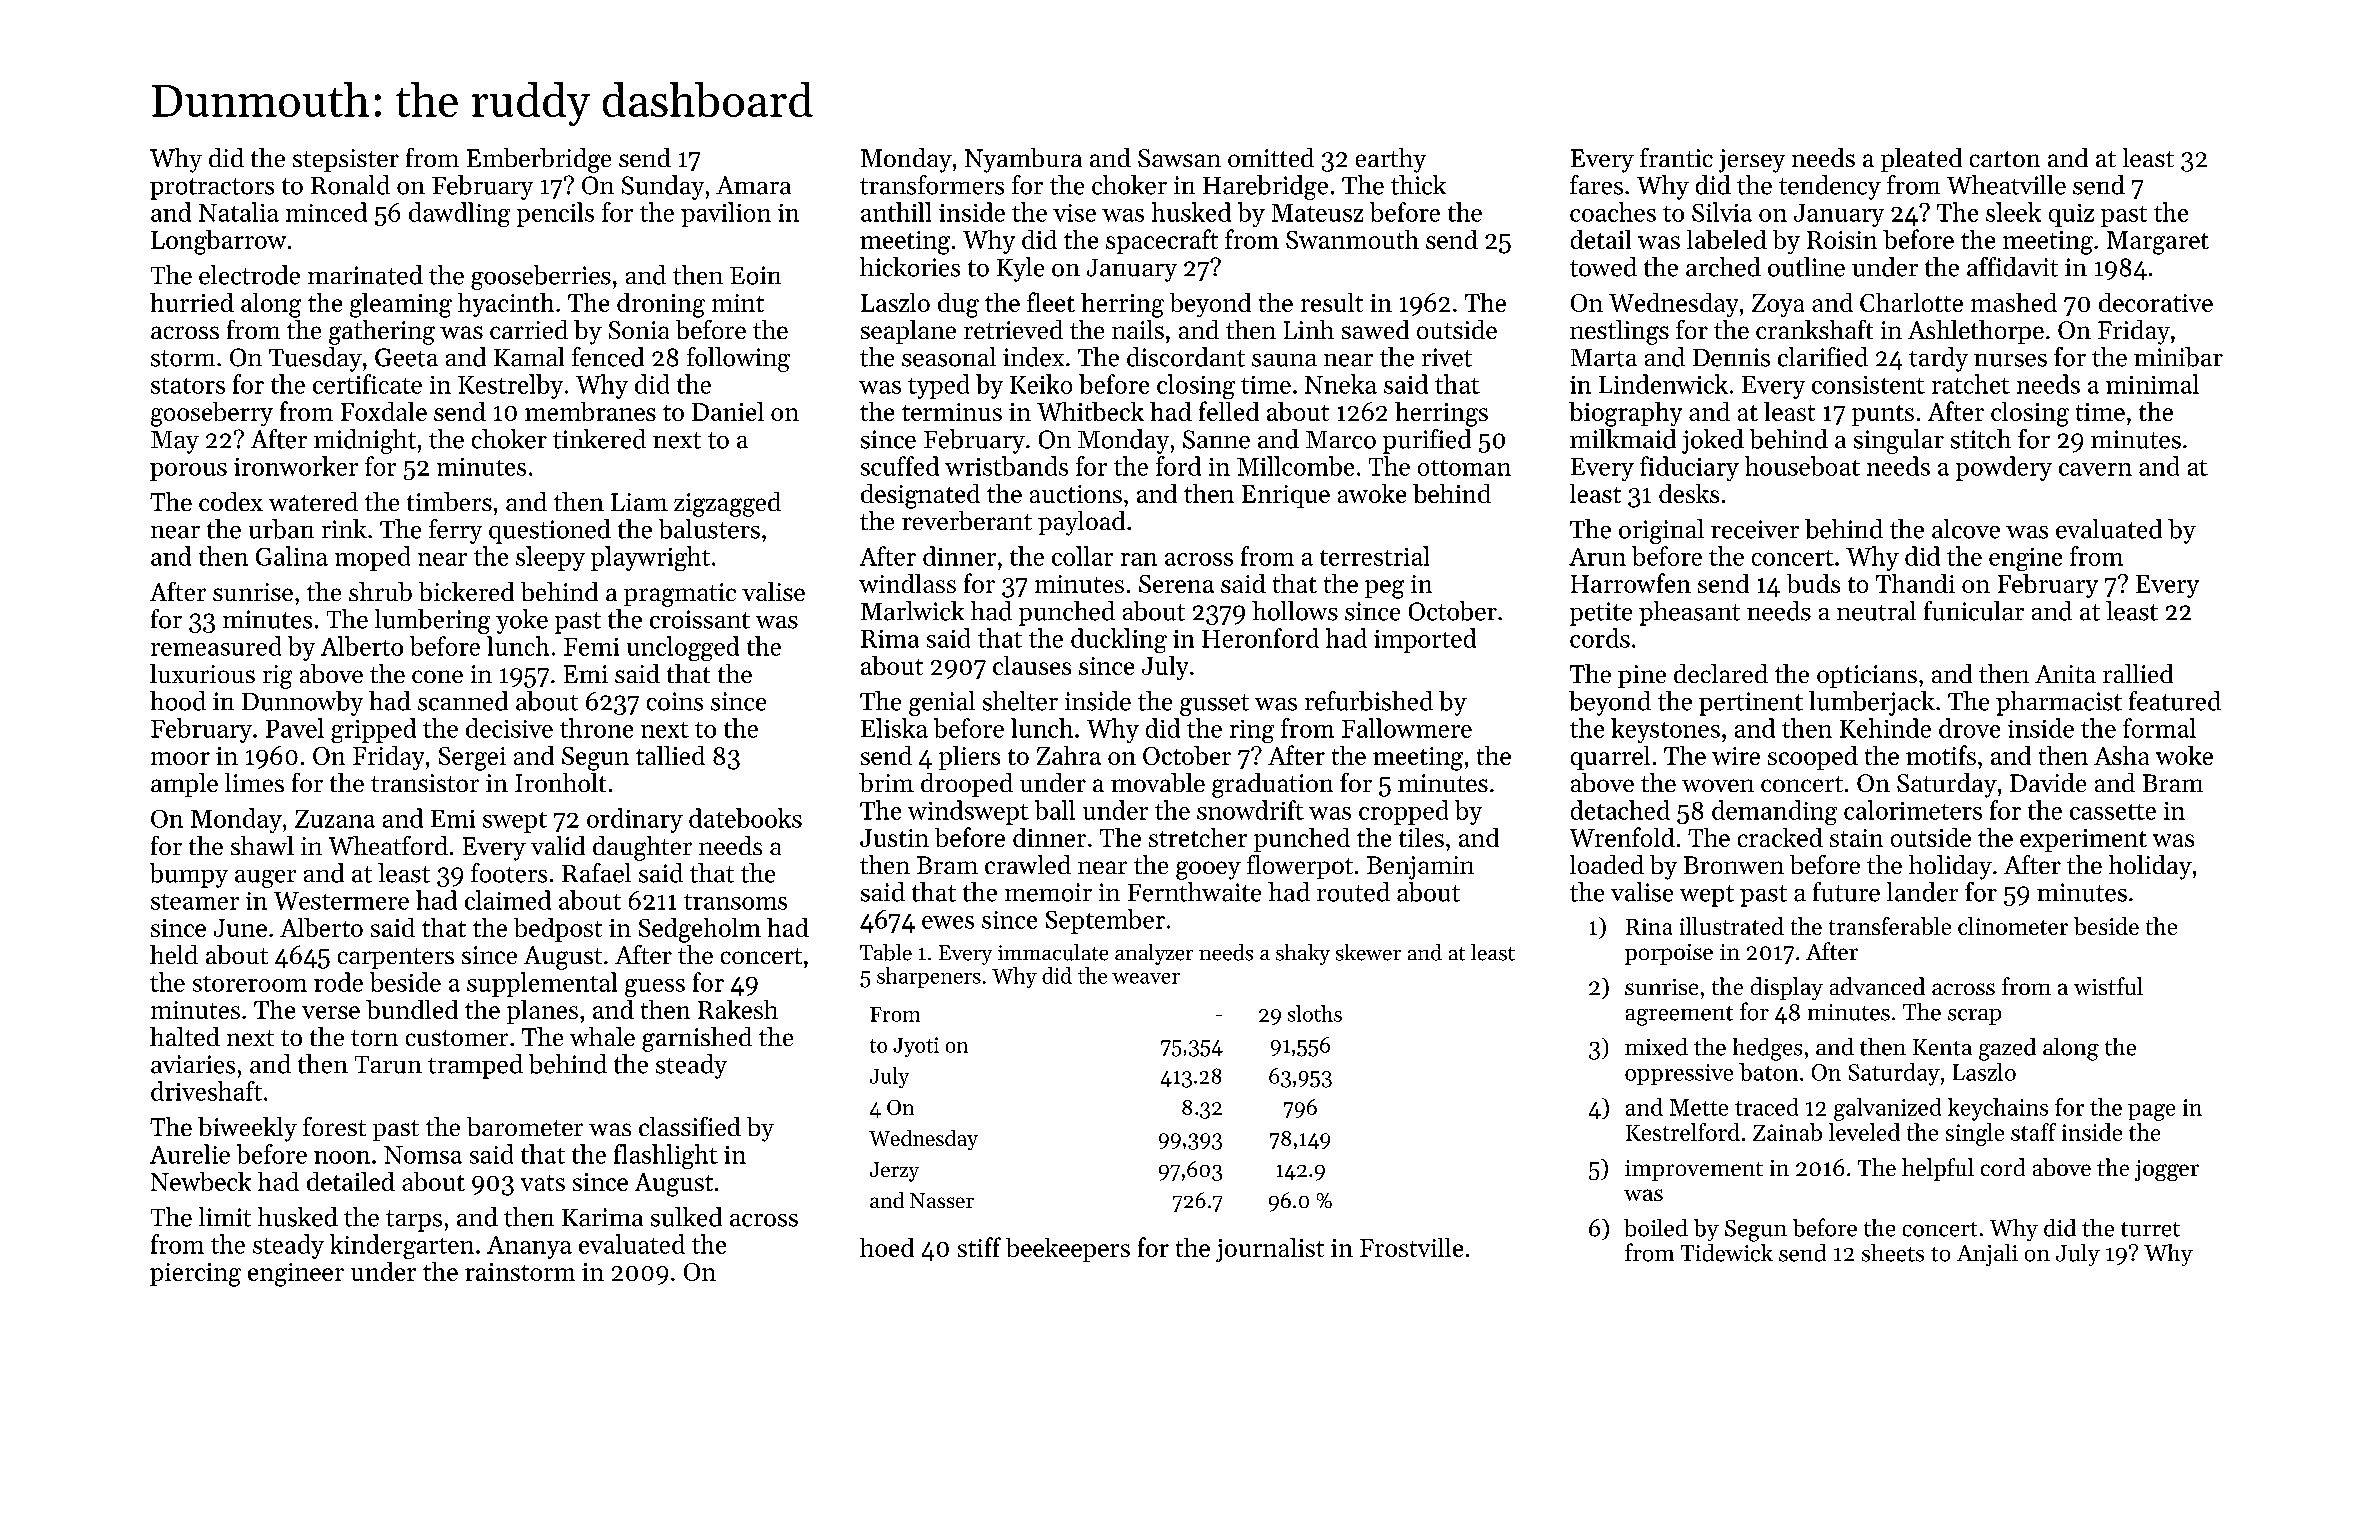  I want to click on clinometer, so click(2013, 926).
